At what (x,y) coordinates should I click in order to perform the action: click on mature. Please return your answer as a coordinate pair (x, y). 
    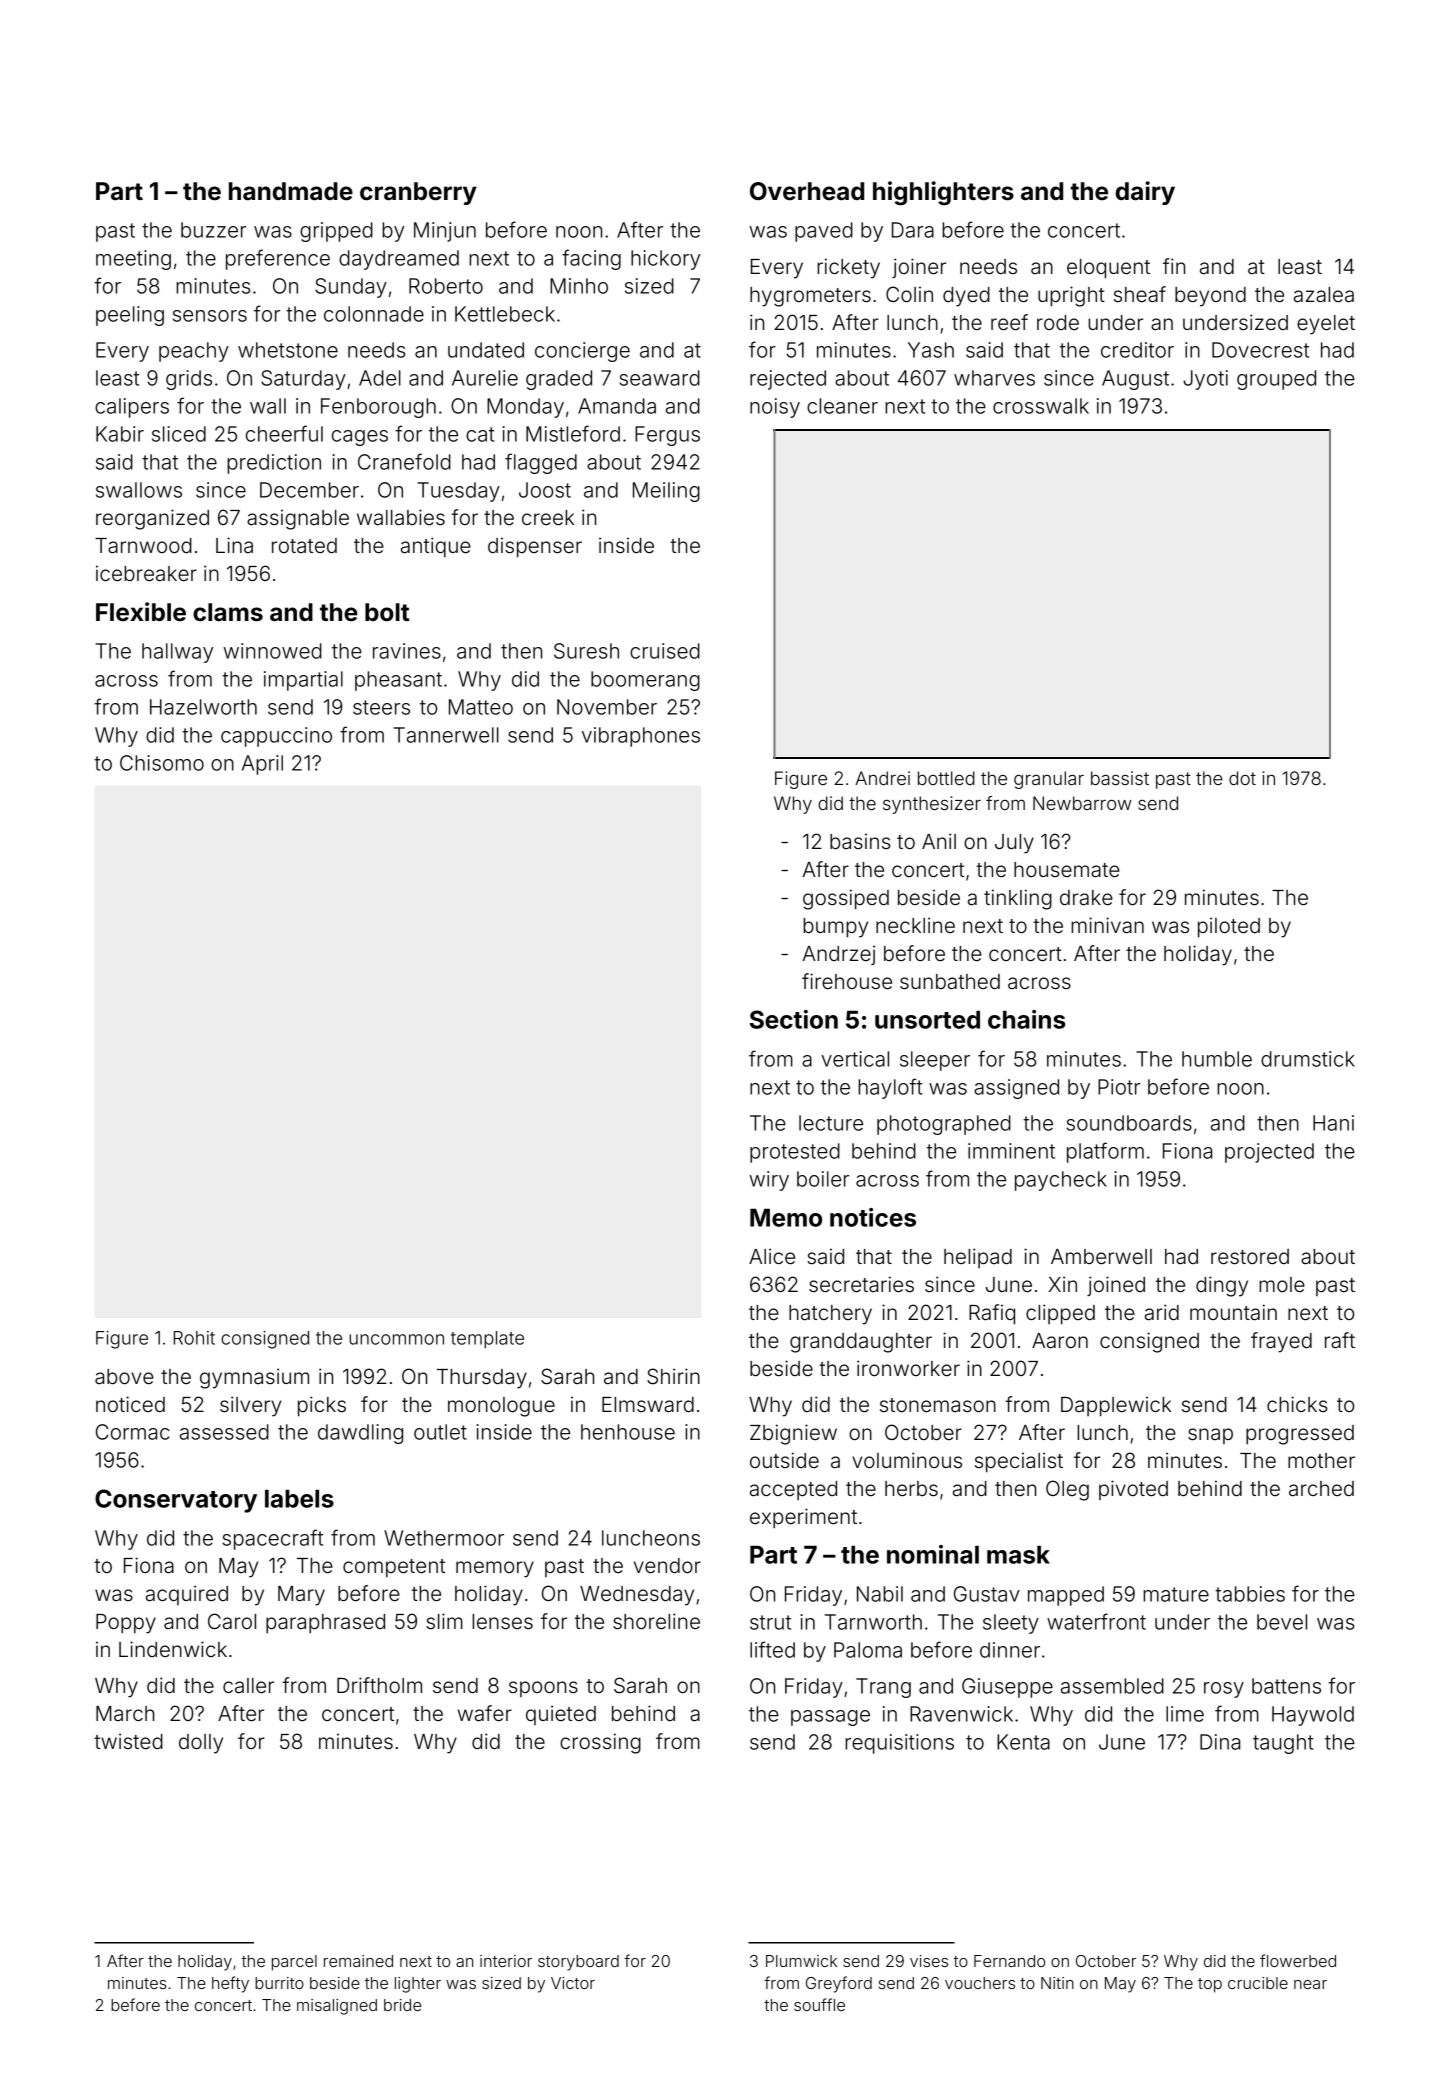
    Looking at the image, I should click on (1176, 1594).
